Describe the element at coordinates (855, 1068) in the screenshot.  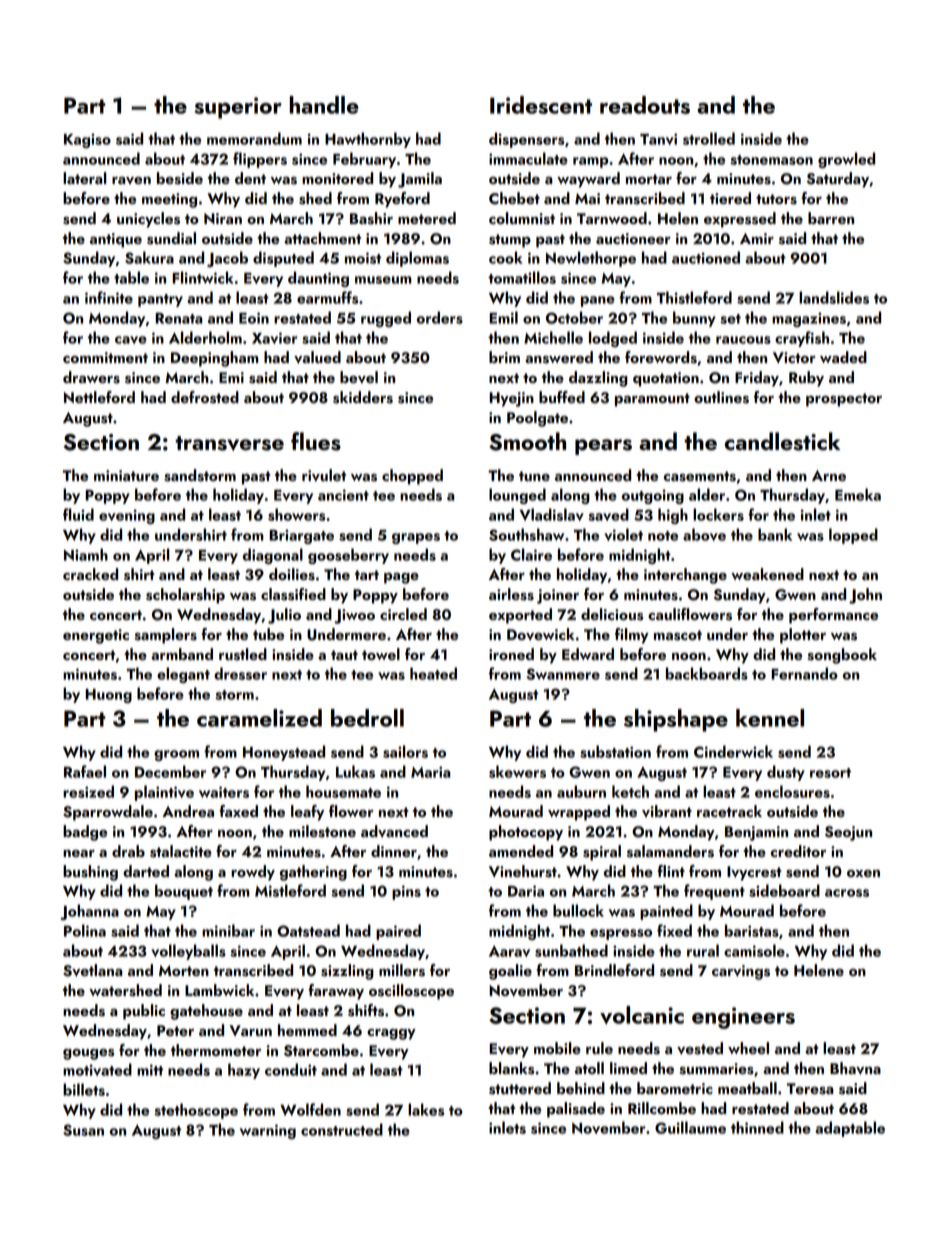
I see `Bhavna` at that location.
